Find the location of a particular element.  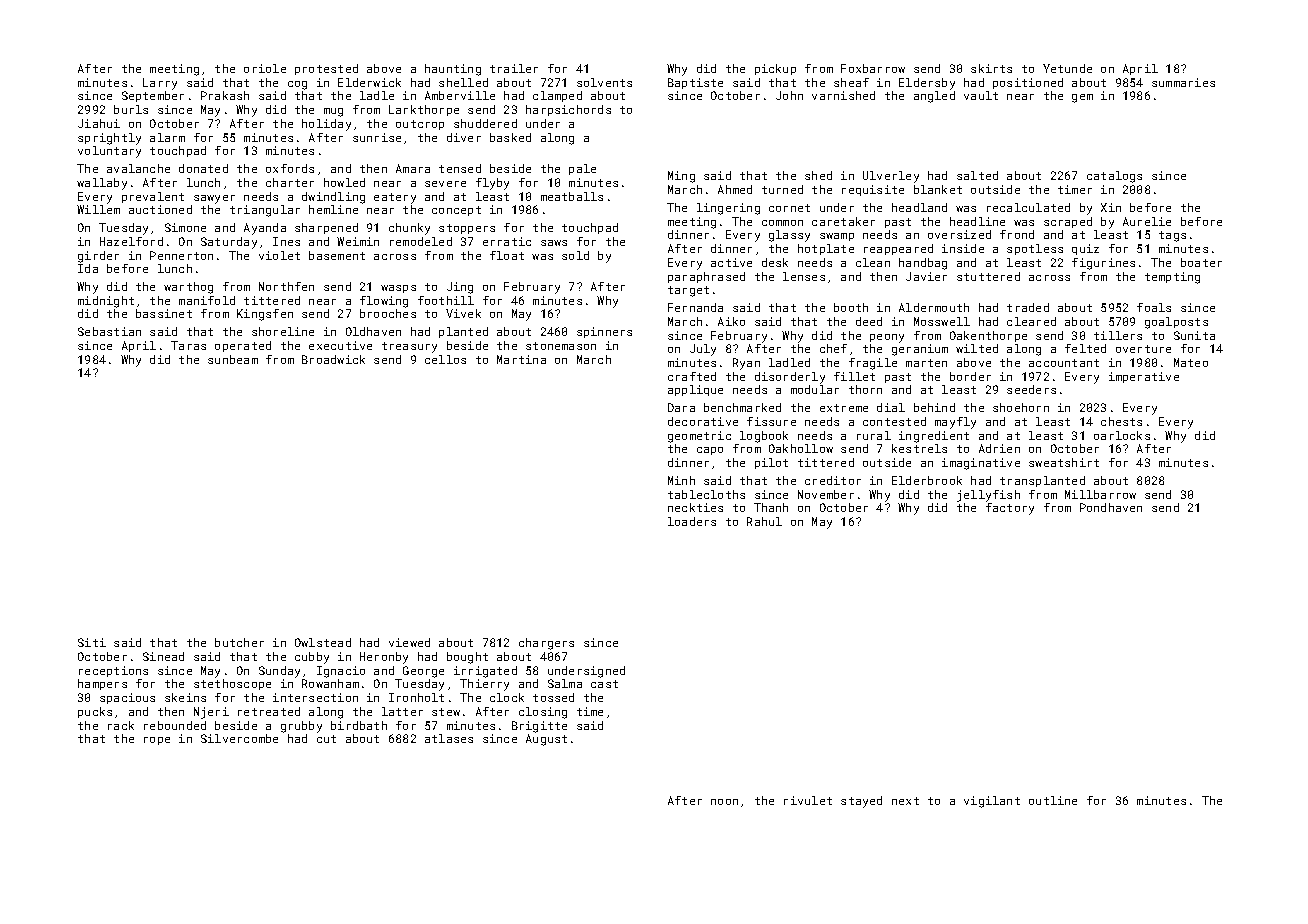

Millbarrow is located at coordinates (1100, 494).
